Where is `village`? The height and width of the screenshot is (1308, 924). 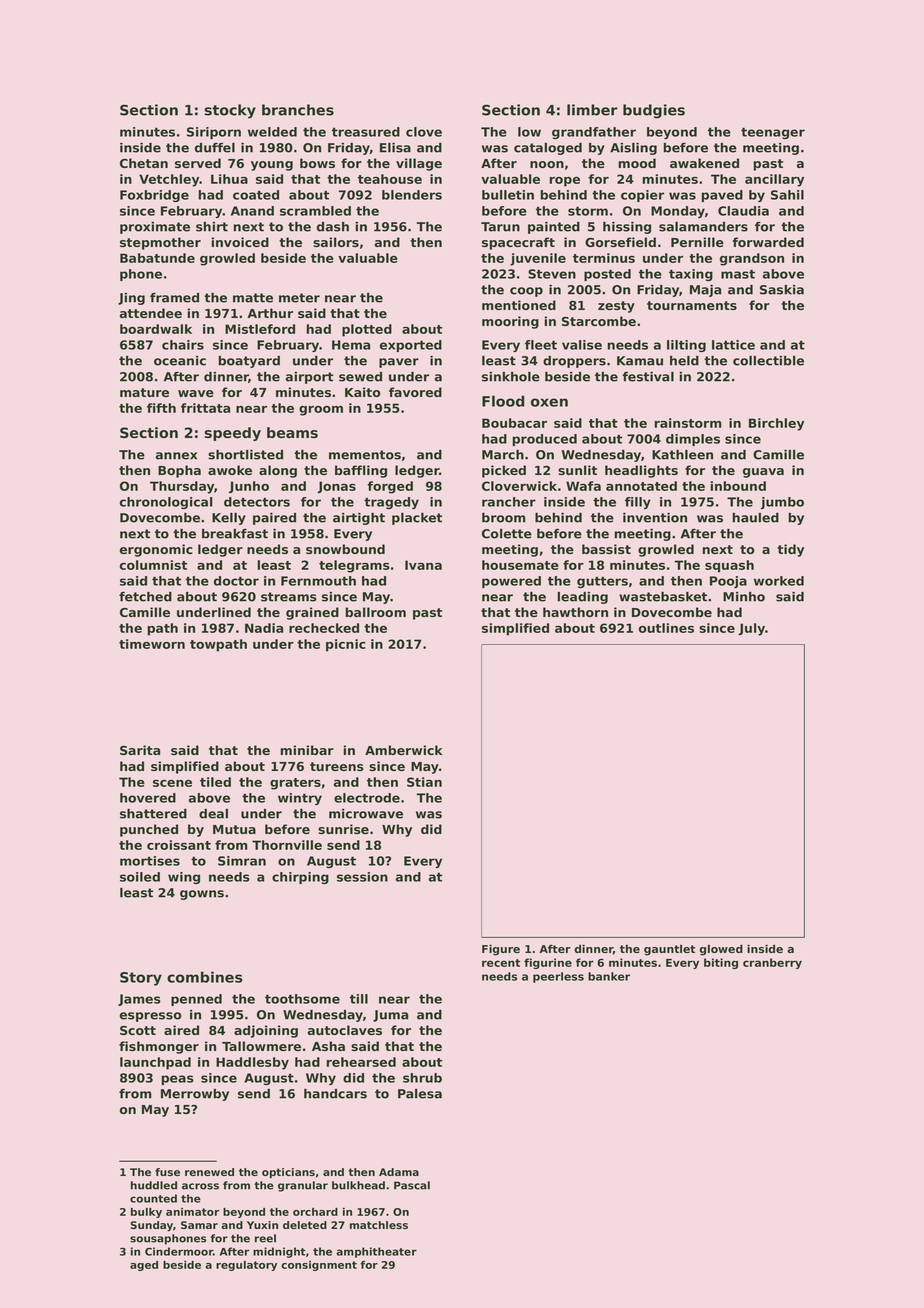 village is located at coordinates (419, 164).
